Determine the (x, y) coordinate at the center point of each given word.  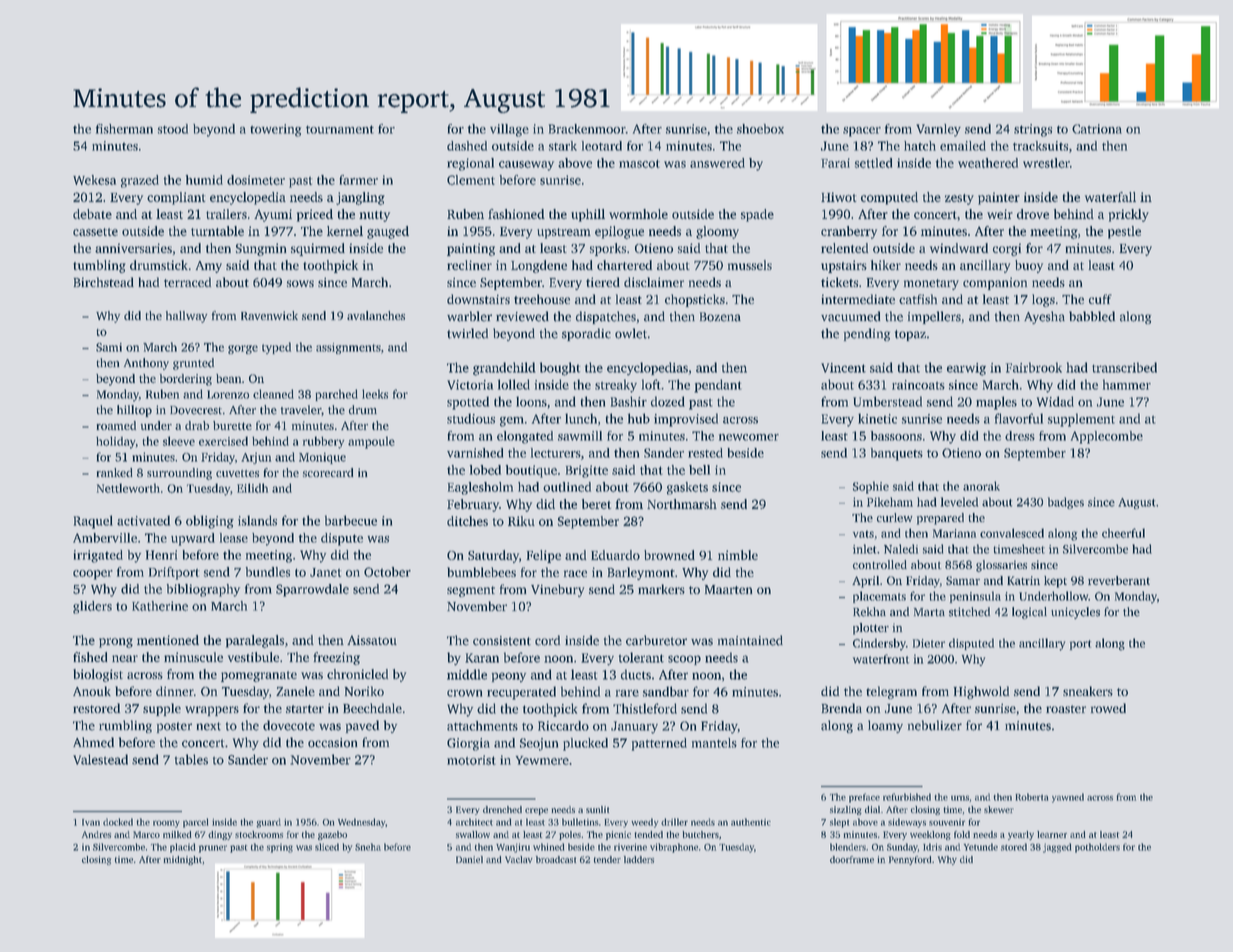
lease (234, 538)
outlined (567, 487)
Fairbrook (1034, 367)
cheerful (1123, 533)
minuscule (193, 657)
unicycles (1075, 613)
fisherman (124, 129)
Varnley (938, 130)
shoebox (760, 129)
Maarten (728, 589)
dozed (668, 401)
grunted (193, 364)
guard (268, 823)
